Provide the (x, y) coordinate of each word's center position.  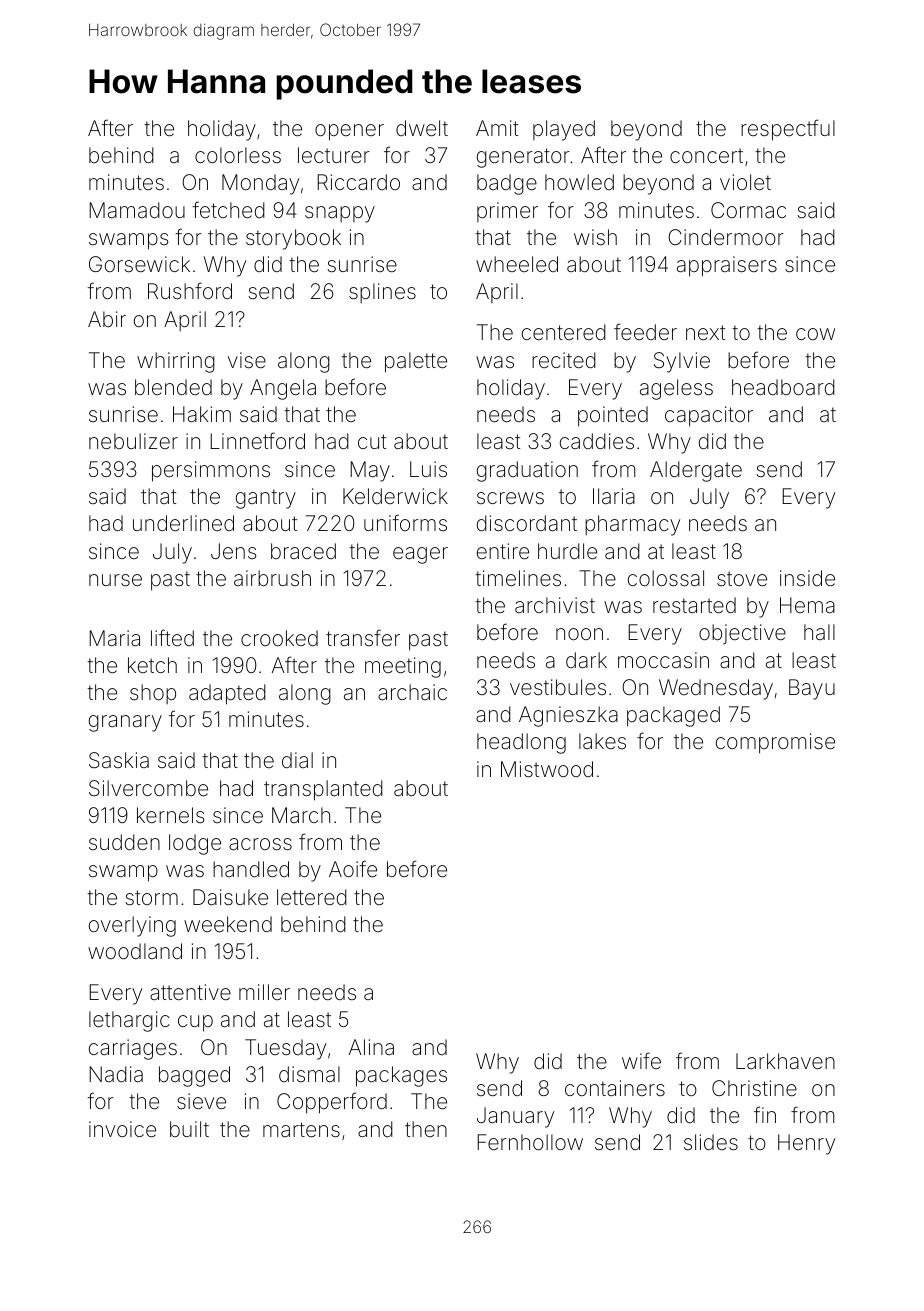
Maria (114, 638)
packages (401, 1076)
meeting (403, 667)
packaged (673, 716)
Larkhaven (785, 1061)
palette (416, 362)
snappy (340, 214)
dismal (309, 1074)
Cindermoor (726, 237)
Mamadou (137, 210)
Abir (107, 319)
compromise (775, 743)
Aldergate (696, 471)
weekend (228, 924)
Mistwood (547, 769)
